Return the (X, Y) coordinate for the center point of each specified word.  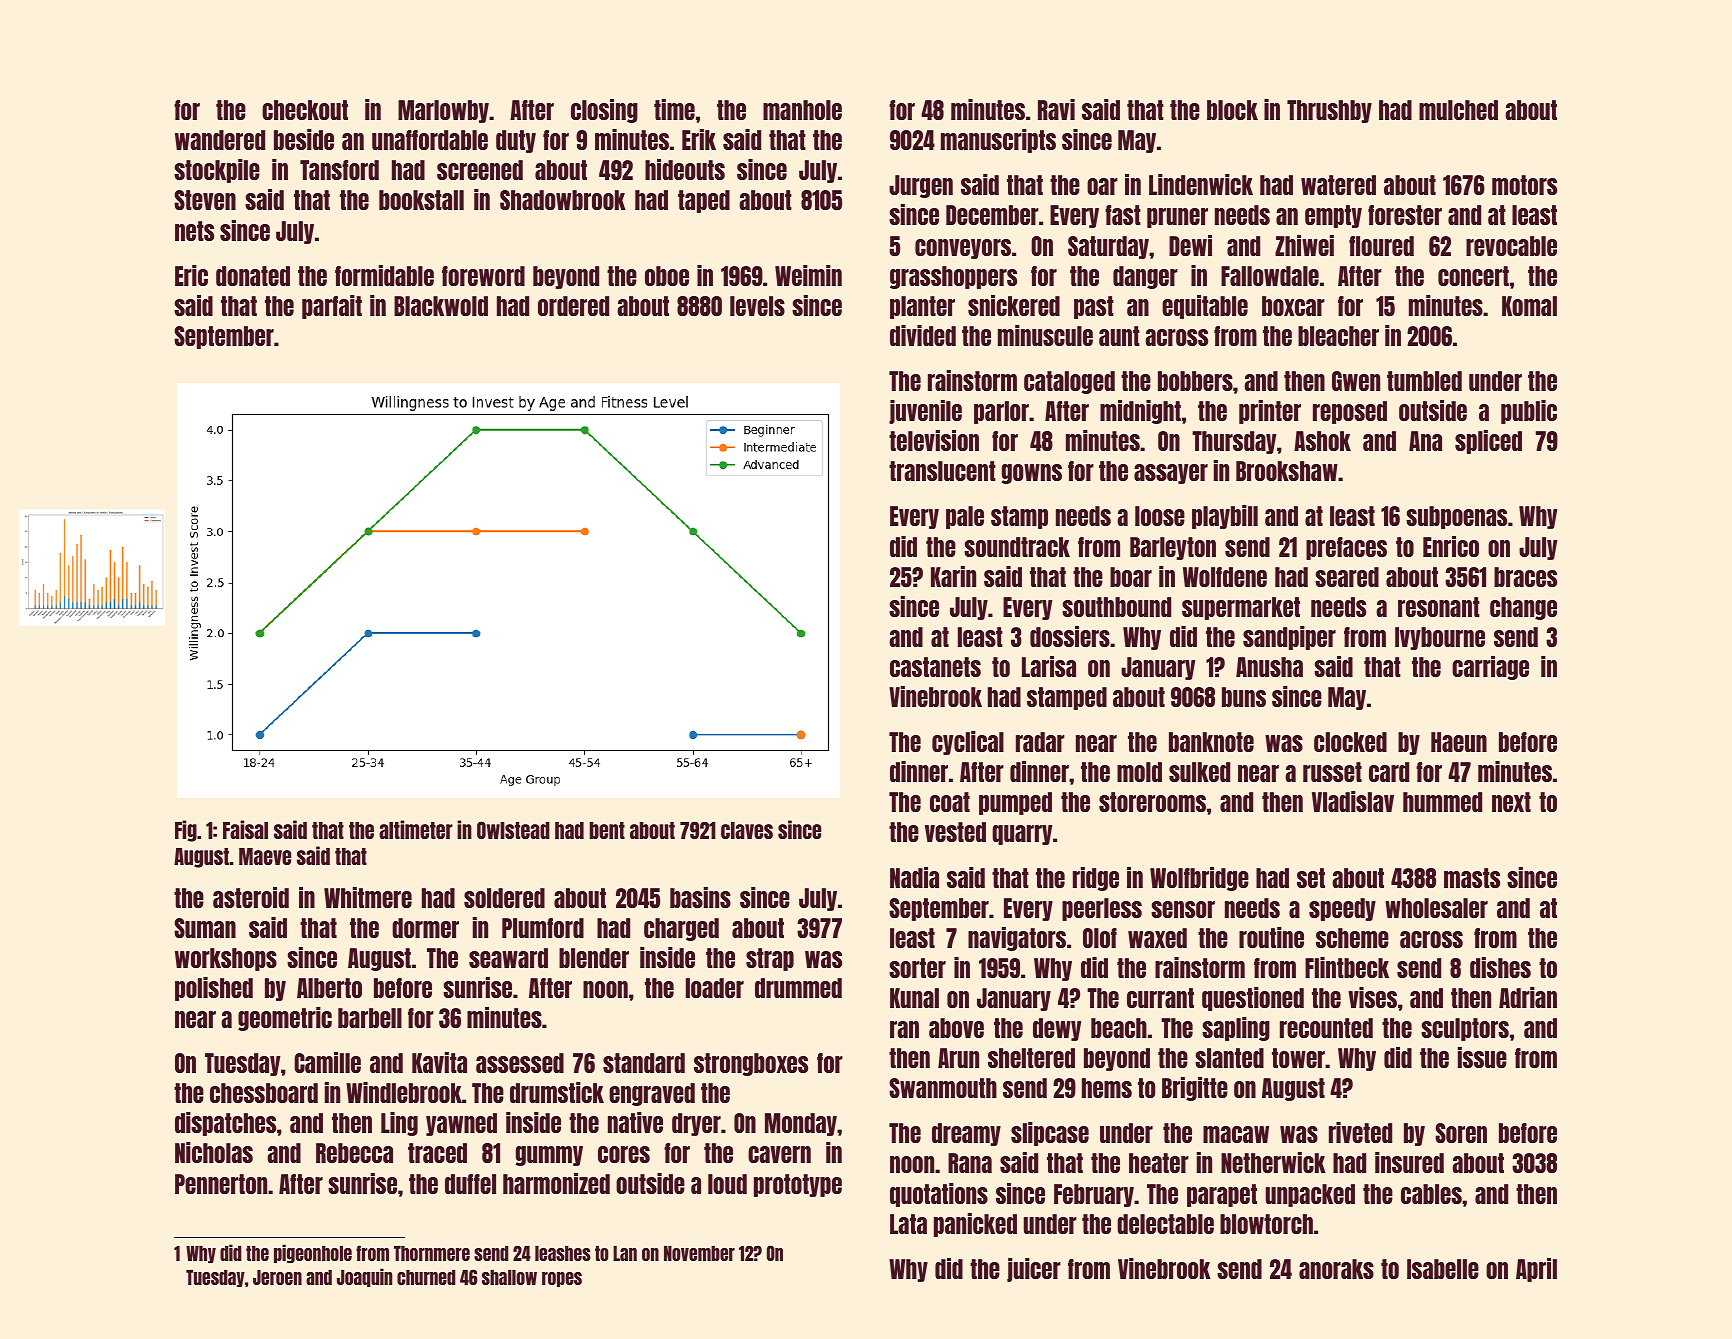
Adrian (1528, 997)
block (1232, 110)
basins (700, 897)
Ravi (1056, 109)
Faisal (245, 829)
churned (426, 1277)
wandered (220, 140)
